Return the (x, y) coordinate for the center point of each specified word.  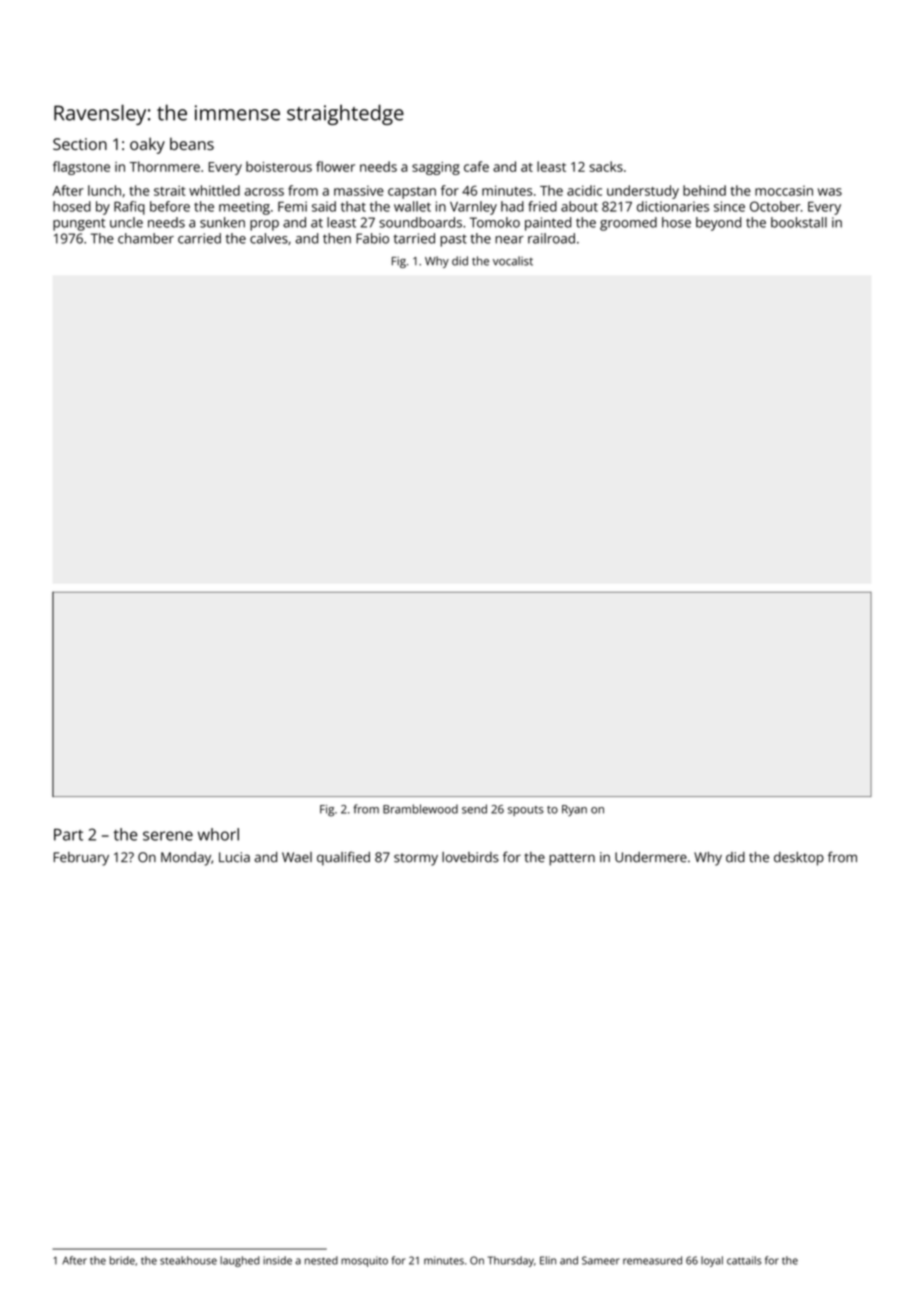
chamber (146, 238)
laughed (239, 1261)
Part (68, 835)
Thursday (511, 1261)
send (474, 809)
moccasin (784, 191)
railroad (551, 238)
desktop (799, 859)
